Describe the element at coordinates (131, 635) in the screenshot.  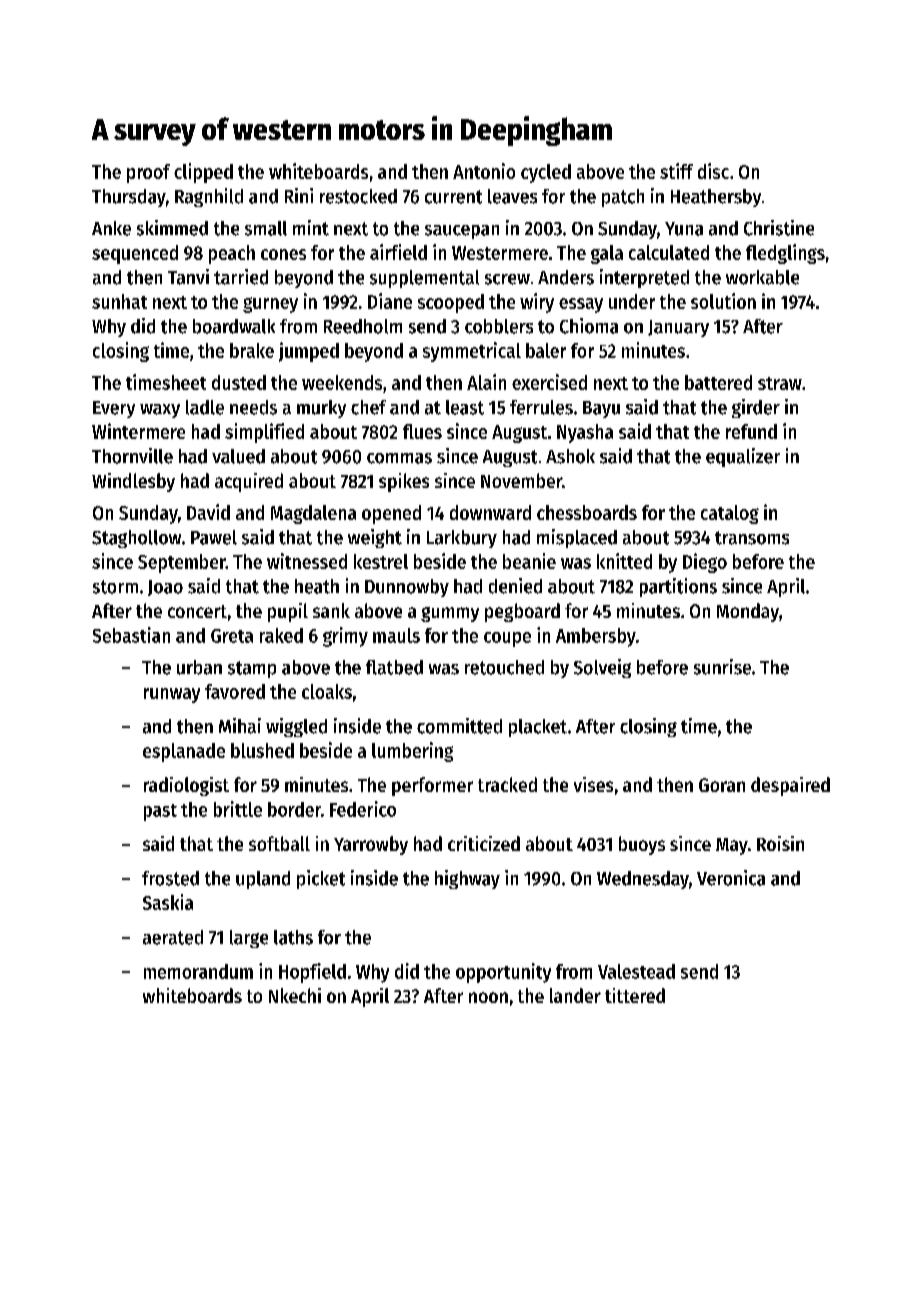
I see `Sebastian` at that location.
